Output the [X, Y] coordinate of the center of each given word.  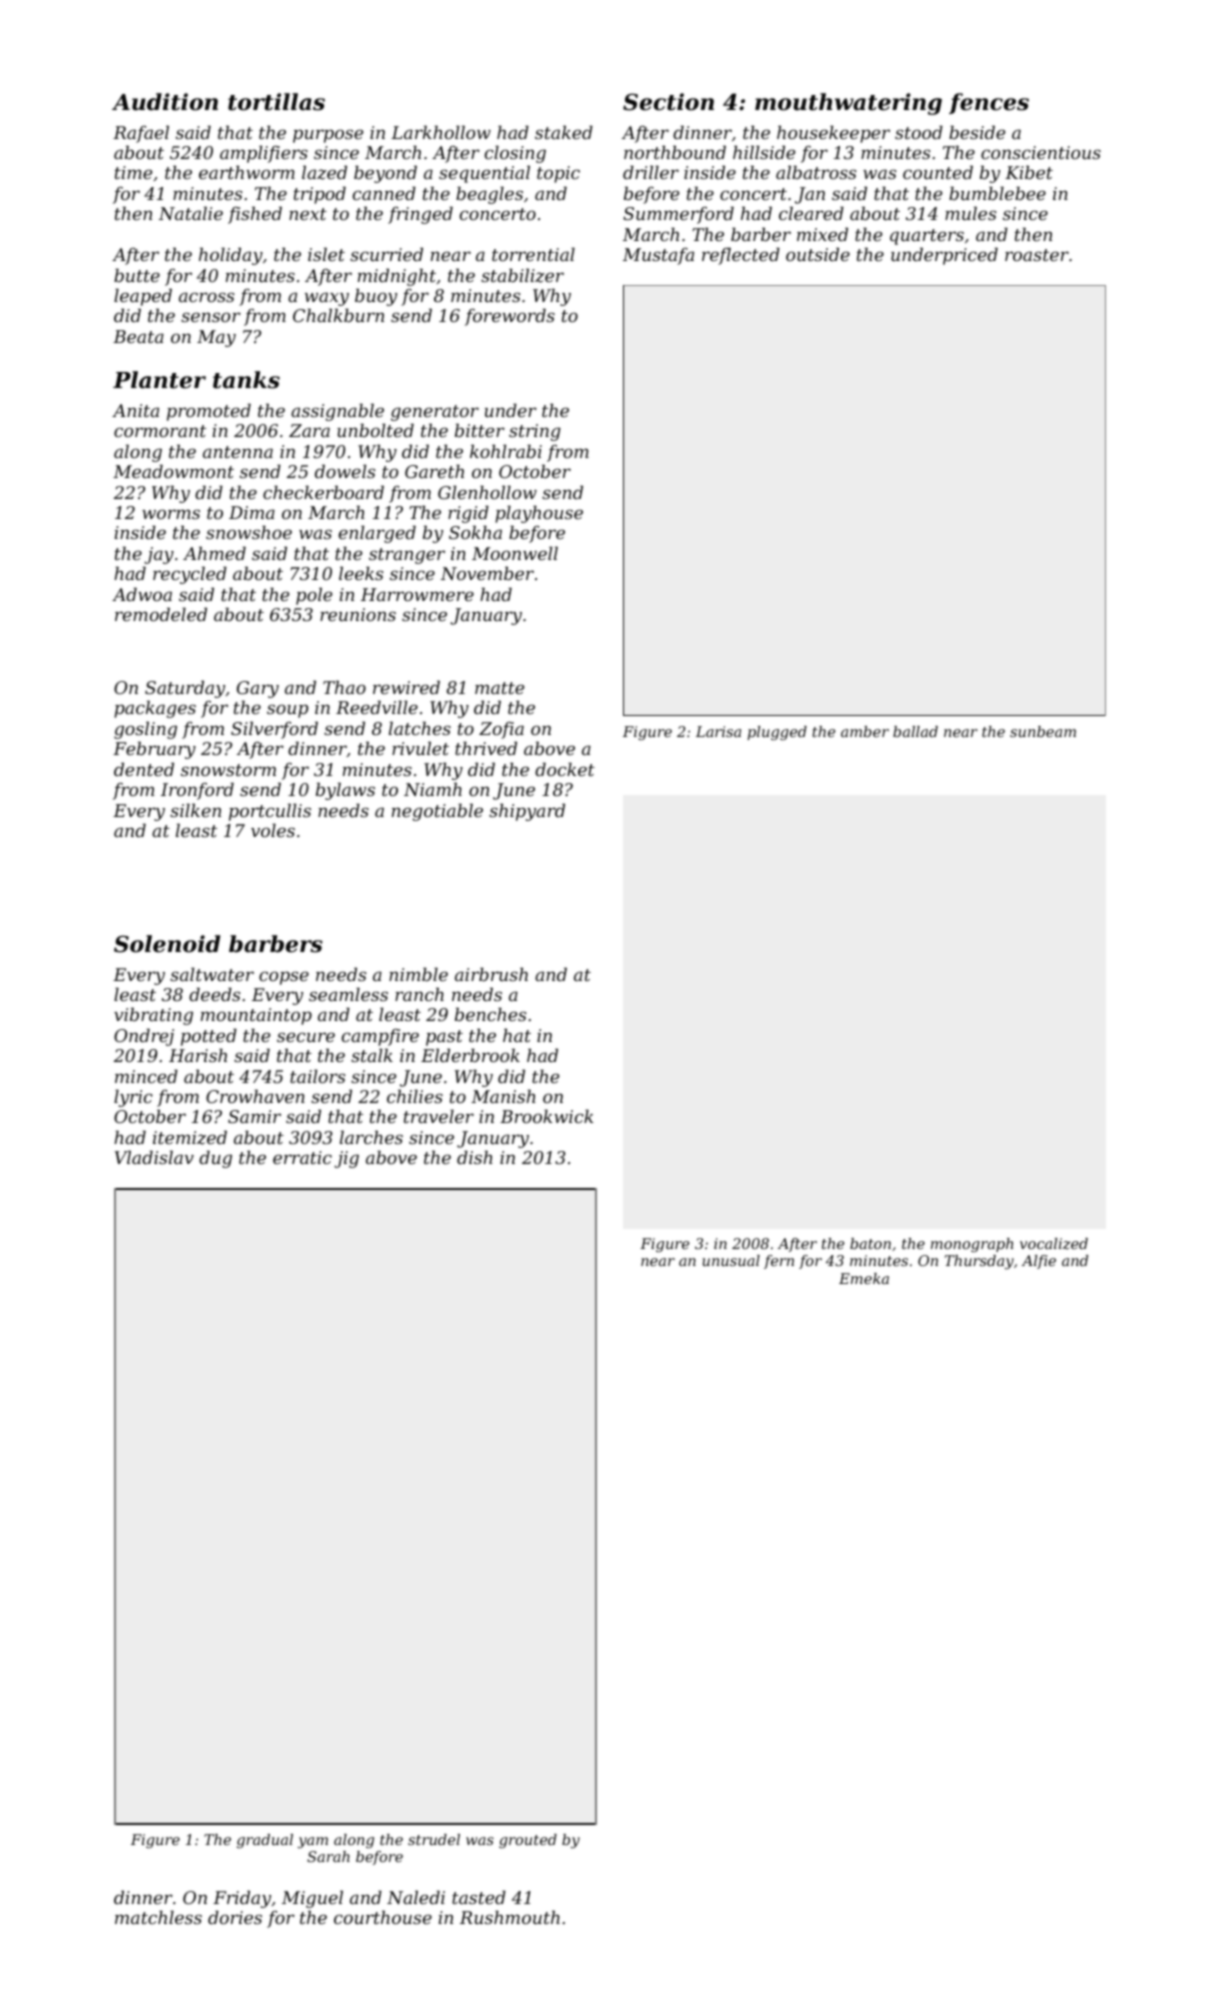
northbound [675, 152]
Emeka [864, 1278]
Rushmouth [510, 1917]
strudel [434, 1839]
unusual [731, 1260]
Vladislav [154, 1157]
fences [989, 103]
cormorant [160, 431]
